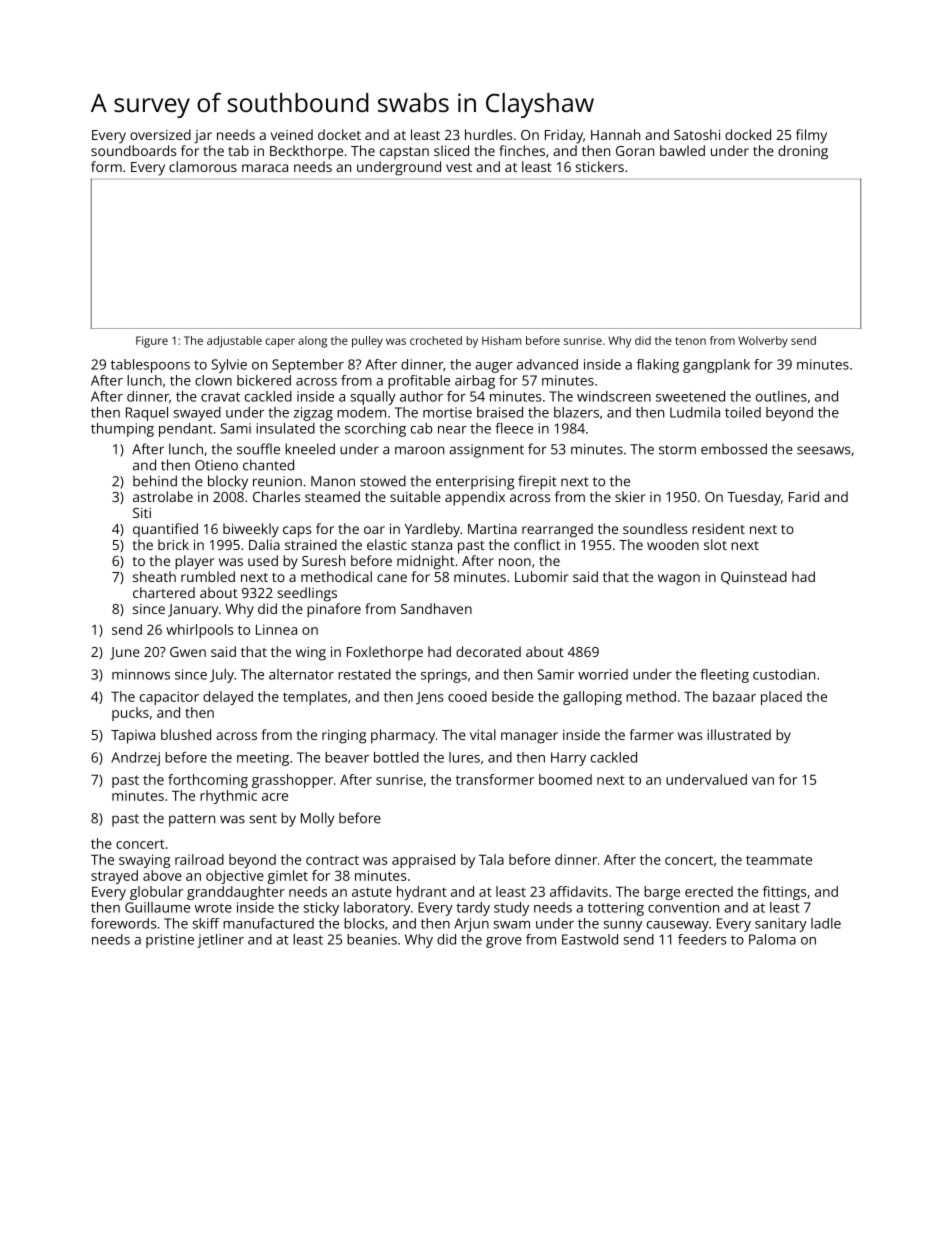 Image resolution: width=952 pixels, height=1233 pixels. I want to click on clamorous, so click(203, 166).
